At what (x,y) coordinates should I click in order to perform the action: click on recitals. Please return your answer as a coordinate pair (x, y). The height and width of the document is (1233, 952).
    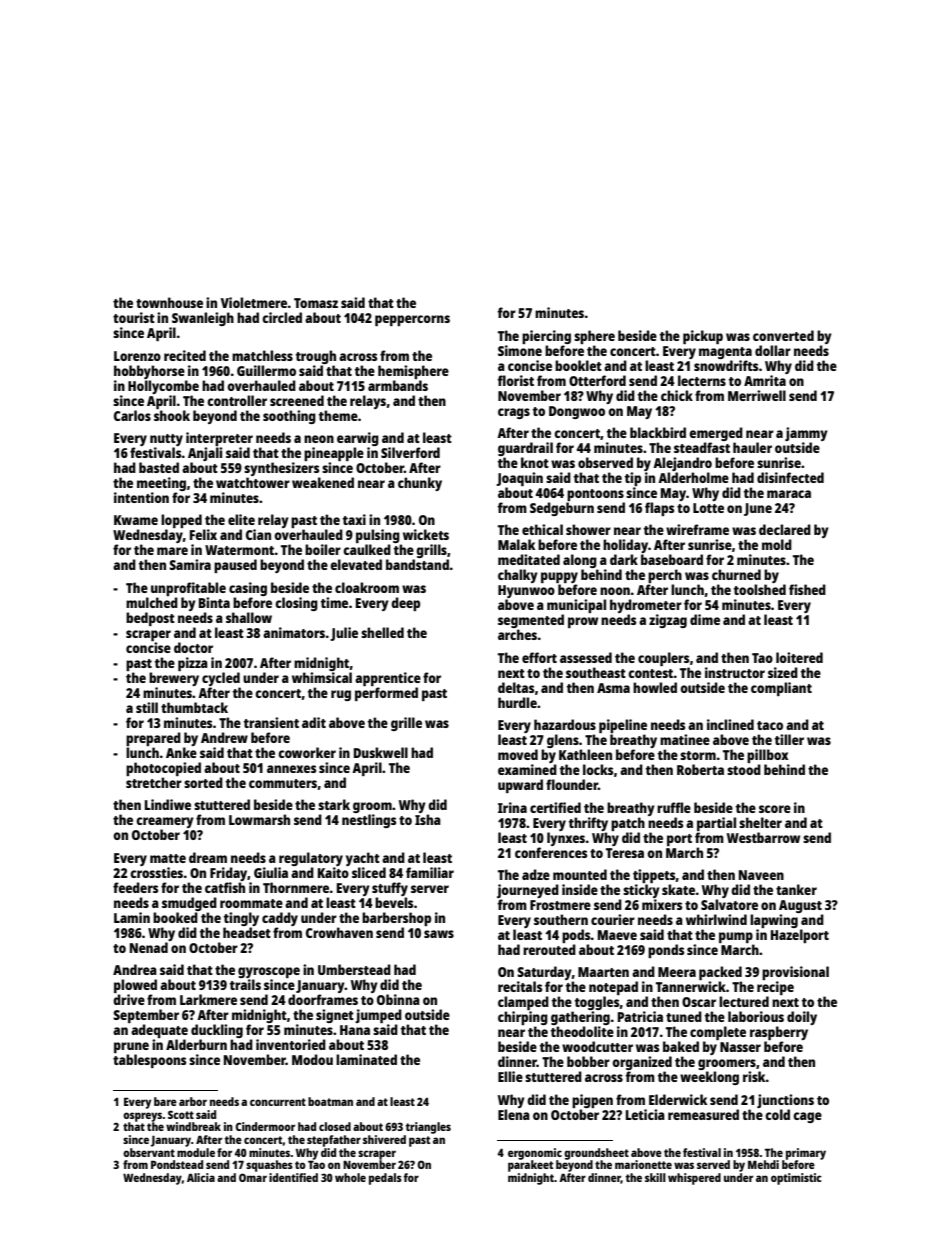
    Looking at the image, I should click on (520, 986).
